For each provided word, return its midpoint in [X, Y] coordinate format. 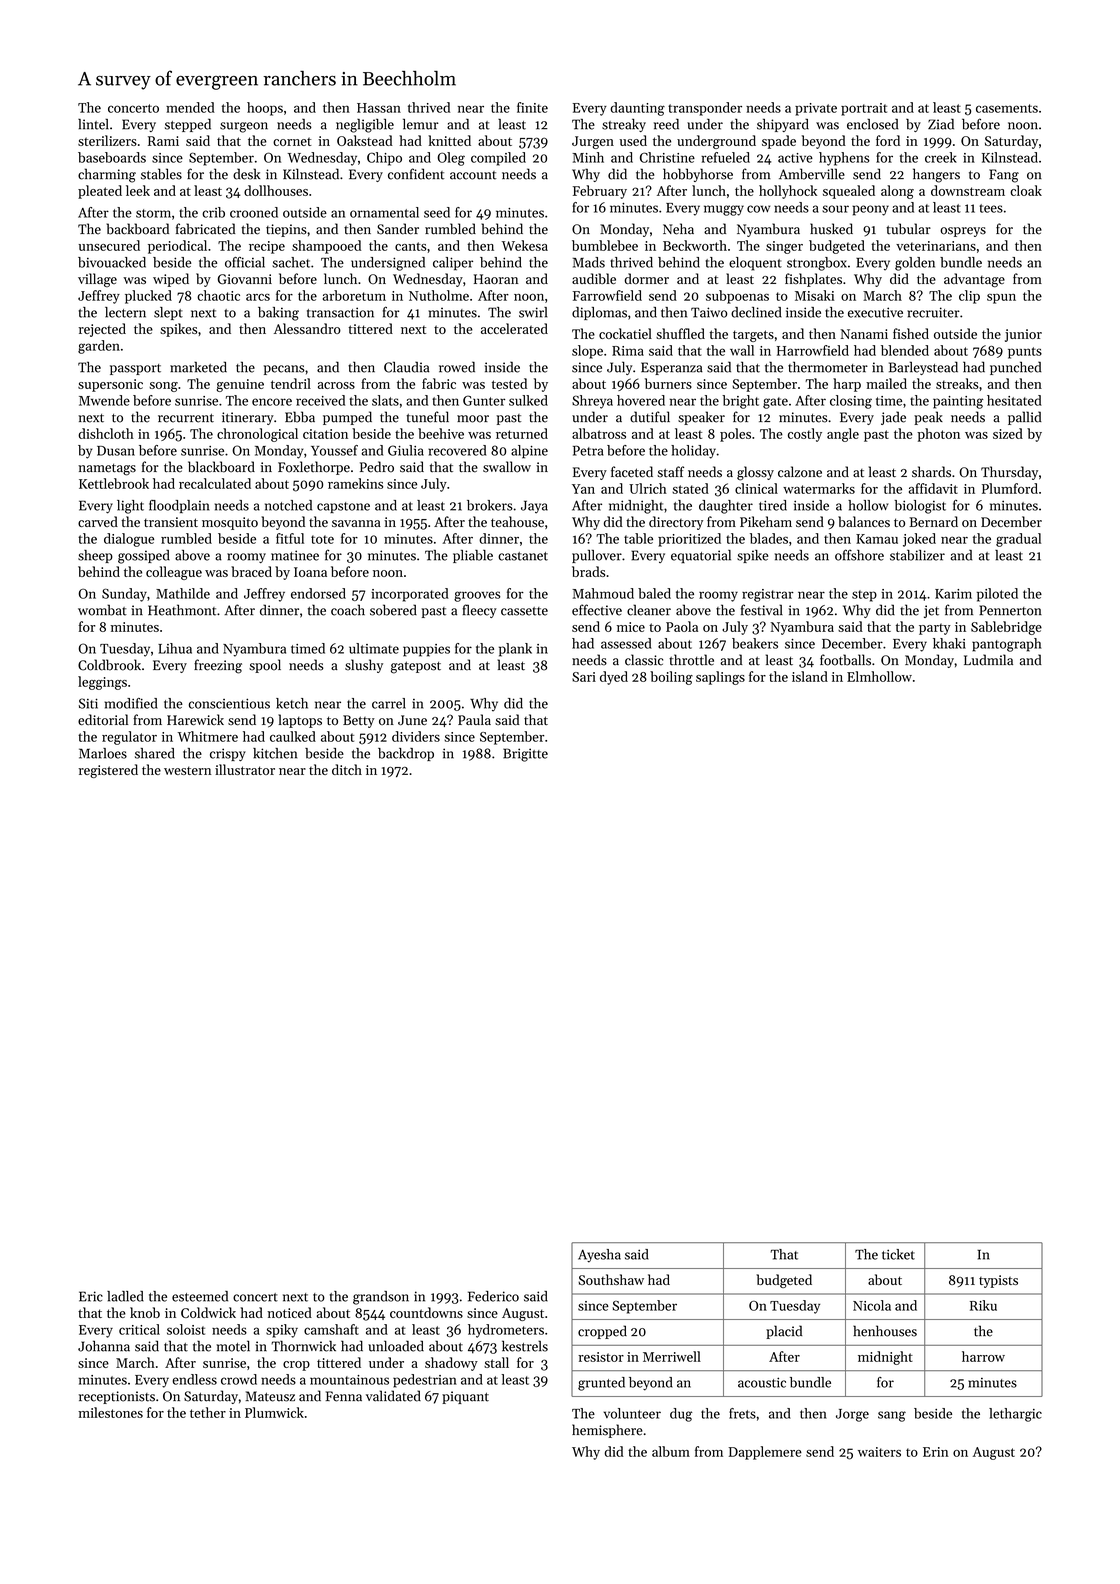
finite [532, 107]
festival [762, 610]
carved [98, 521]
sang [892, 1416]
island [810, 676]
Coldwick [208, 1312]
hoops [265, 109]
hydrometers [506, 1331]
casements [1007, 108]
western [187, 770]
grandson [381, 1298]
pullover [597, 556]
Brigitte [525, 755]
